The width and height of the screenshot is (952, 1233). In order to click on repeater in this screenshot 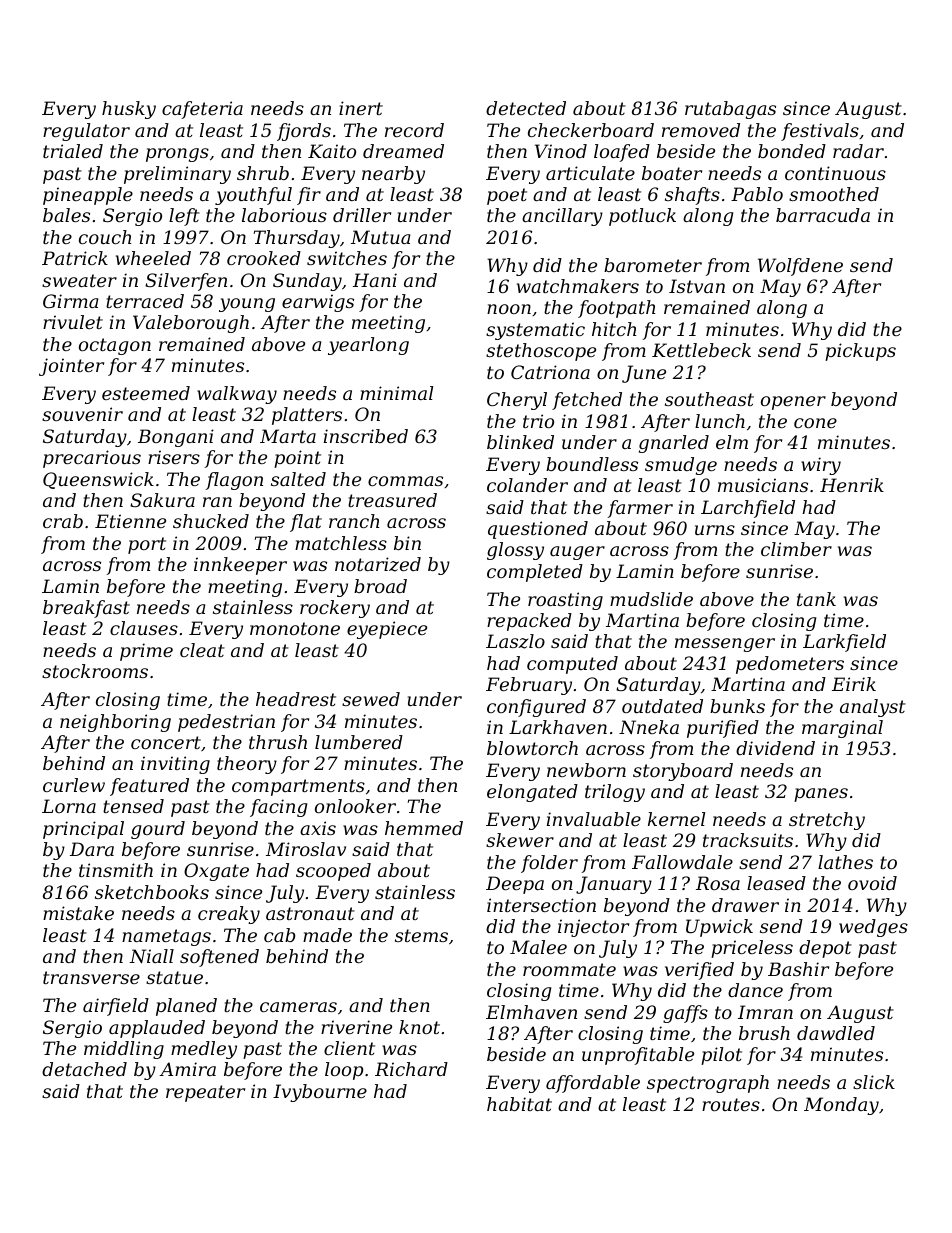, I will do `click(205, 1093)`.
